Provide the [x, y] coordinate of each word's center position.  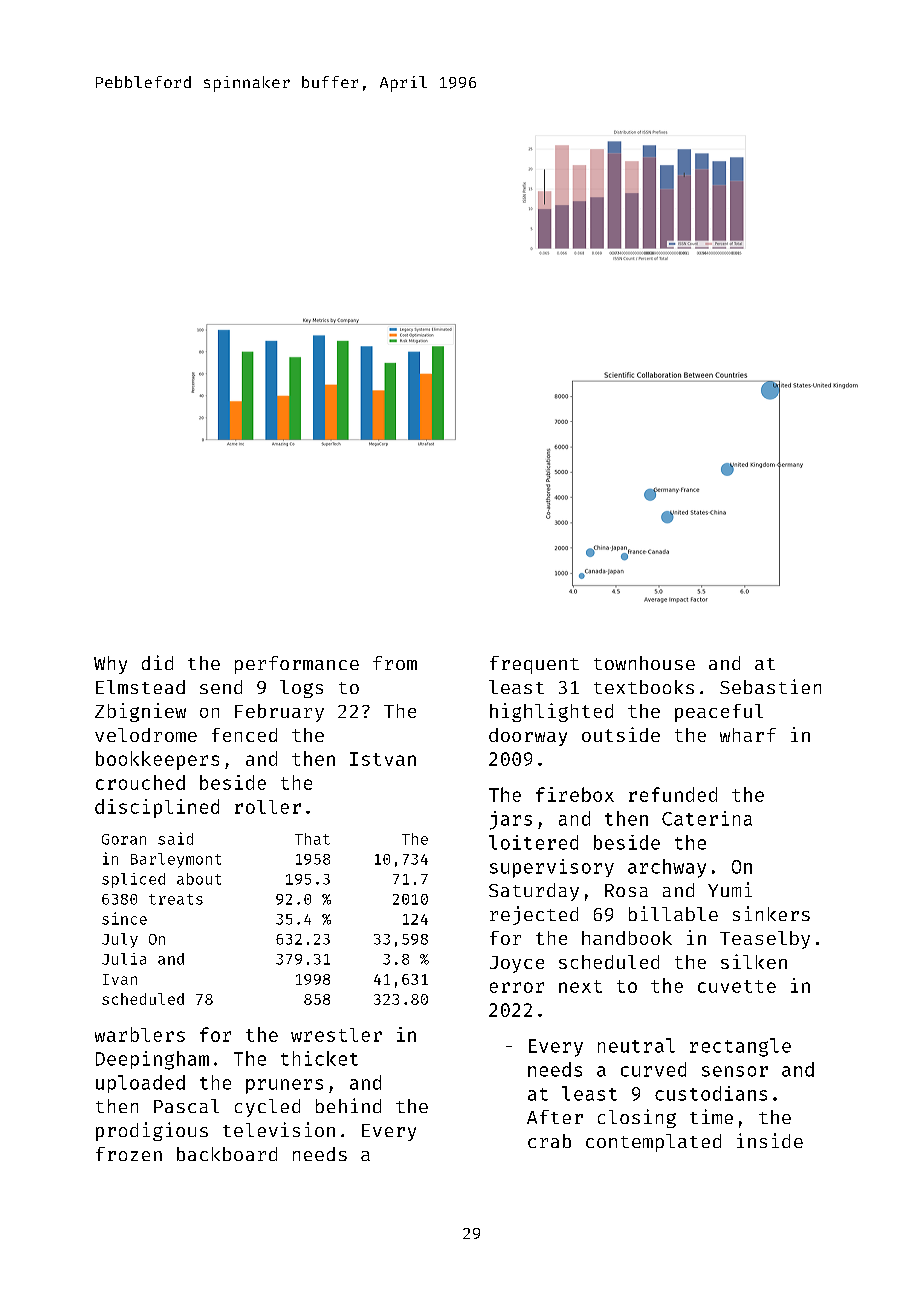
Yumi [730, 889]
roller [268, 807]
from [395, 663]
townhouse [644, 663]
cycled [267, 1108]
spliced [133, 880]
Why [110, 665]
